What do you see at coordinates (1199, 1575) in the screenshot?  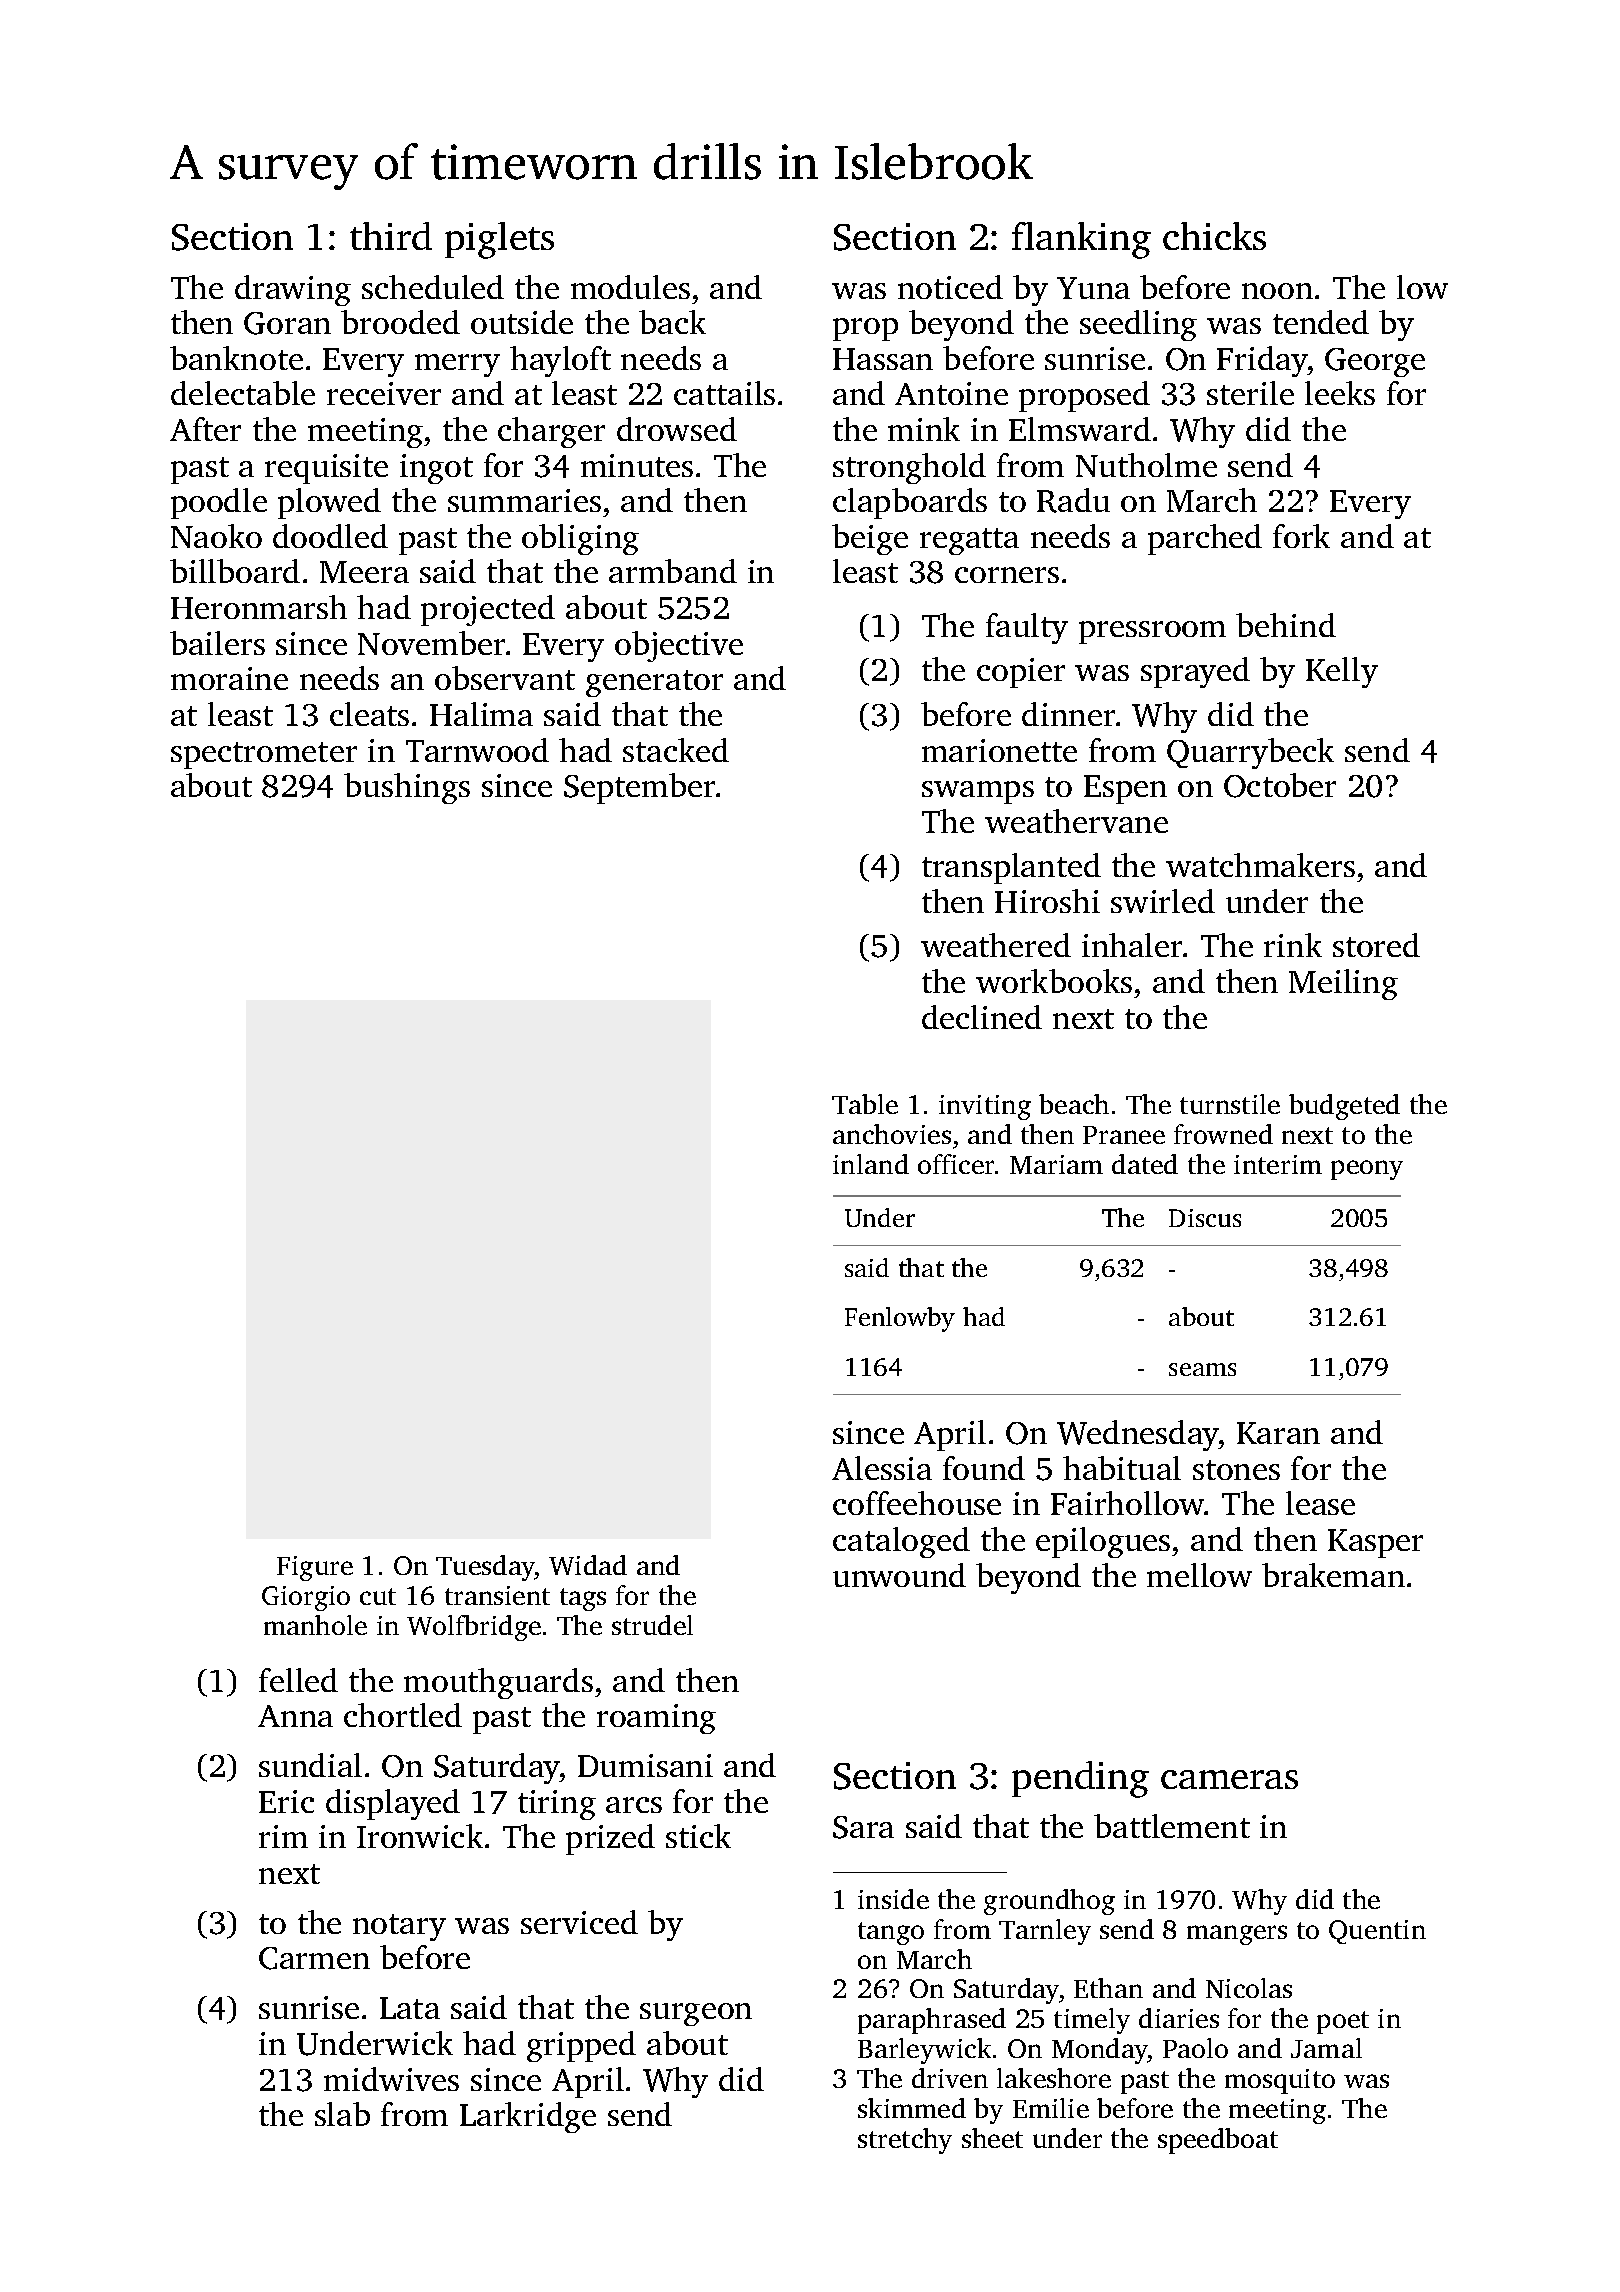 I see `mellow` at bounding box center [1199, 1575].
